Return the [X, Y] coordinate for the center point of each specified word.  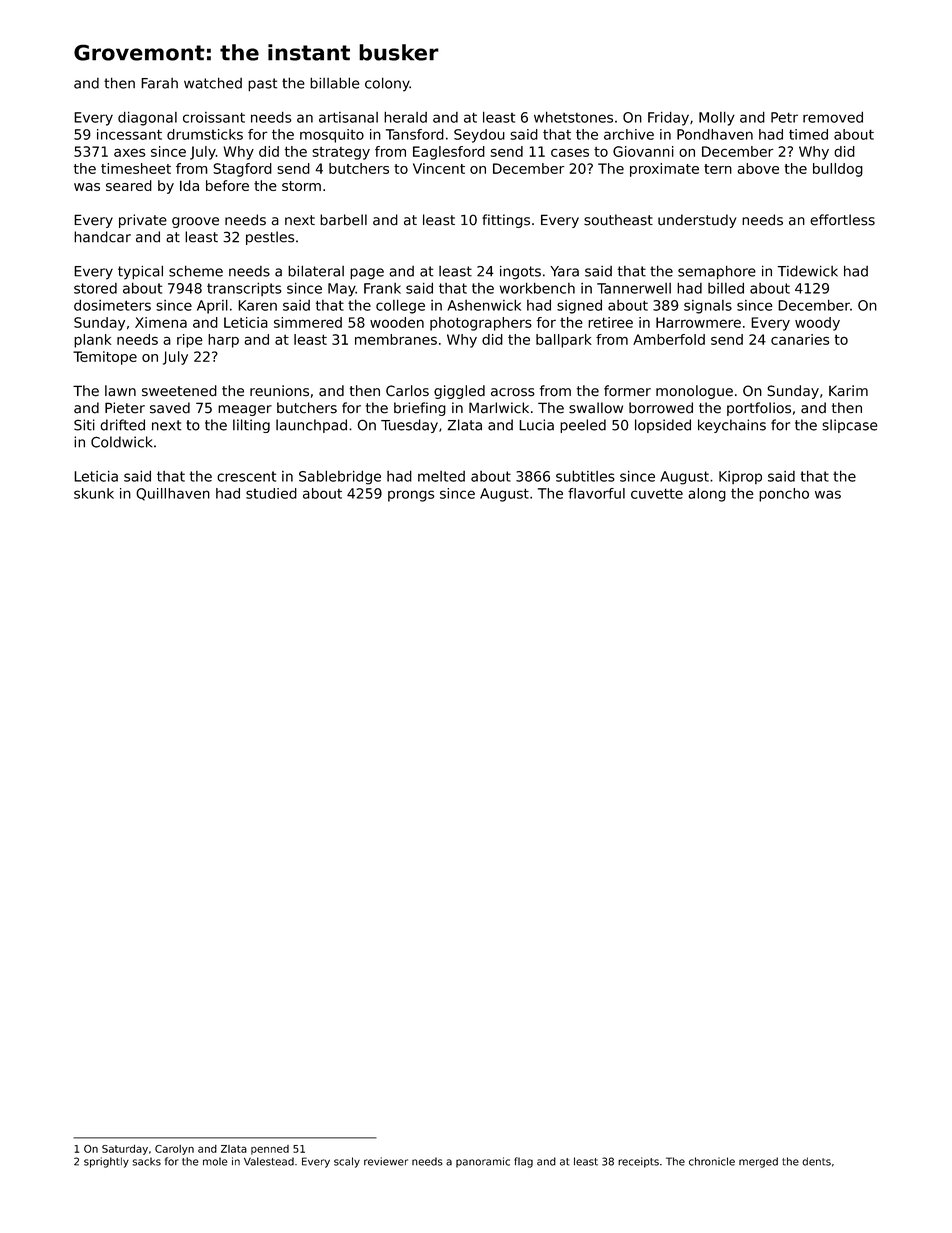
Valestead [269, 1161]
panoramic [483, 1162]
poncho [784, 495]
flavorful [596, 493]
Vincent [439, 168]
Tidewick [807, 271]
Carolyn [174, 1150]
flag [523, 1162]
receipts [638, 1162]
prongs [411, 496]
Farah [159, 83]
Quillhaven [173, 494]
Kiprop [740, 477]
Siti [84, 425]
